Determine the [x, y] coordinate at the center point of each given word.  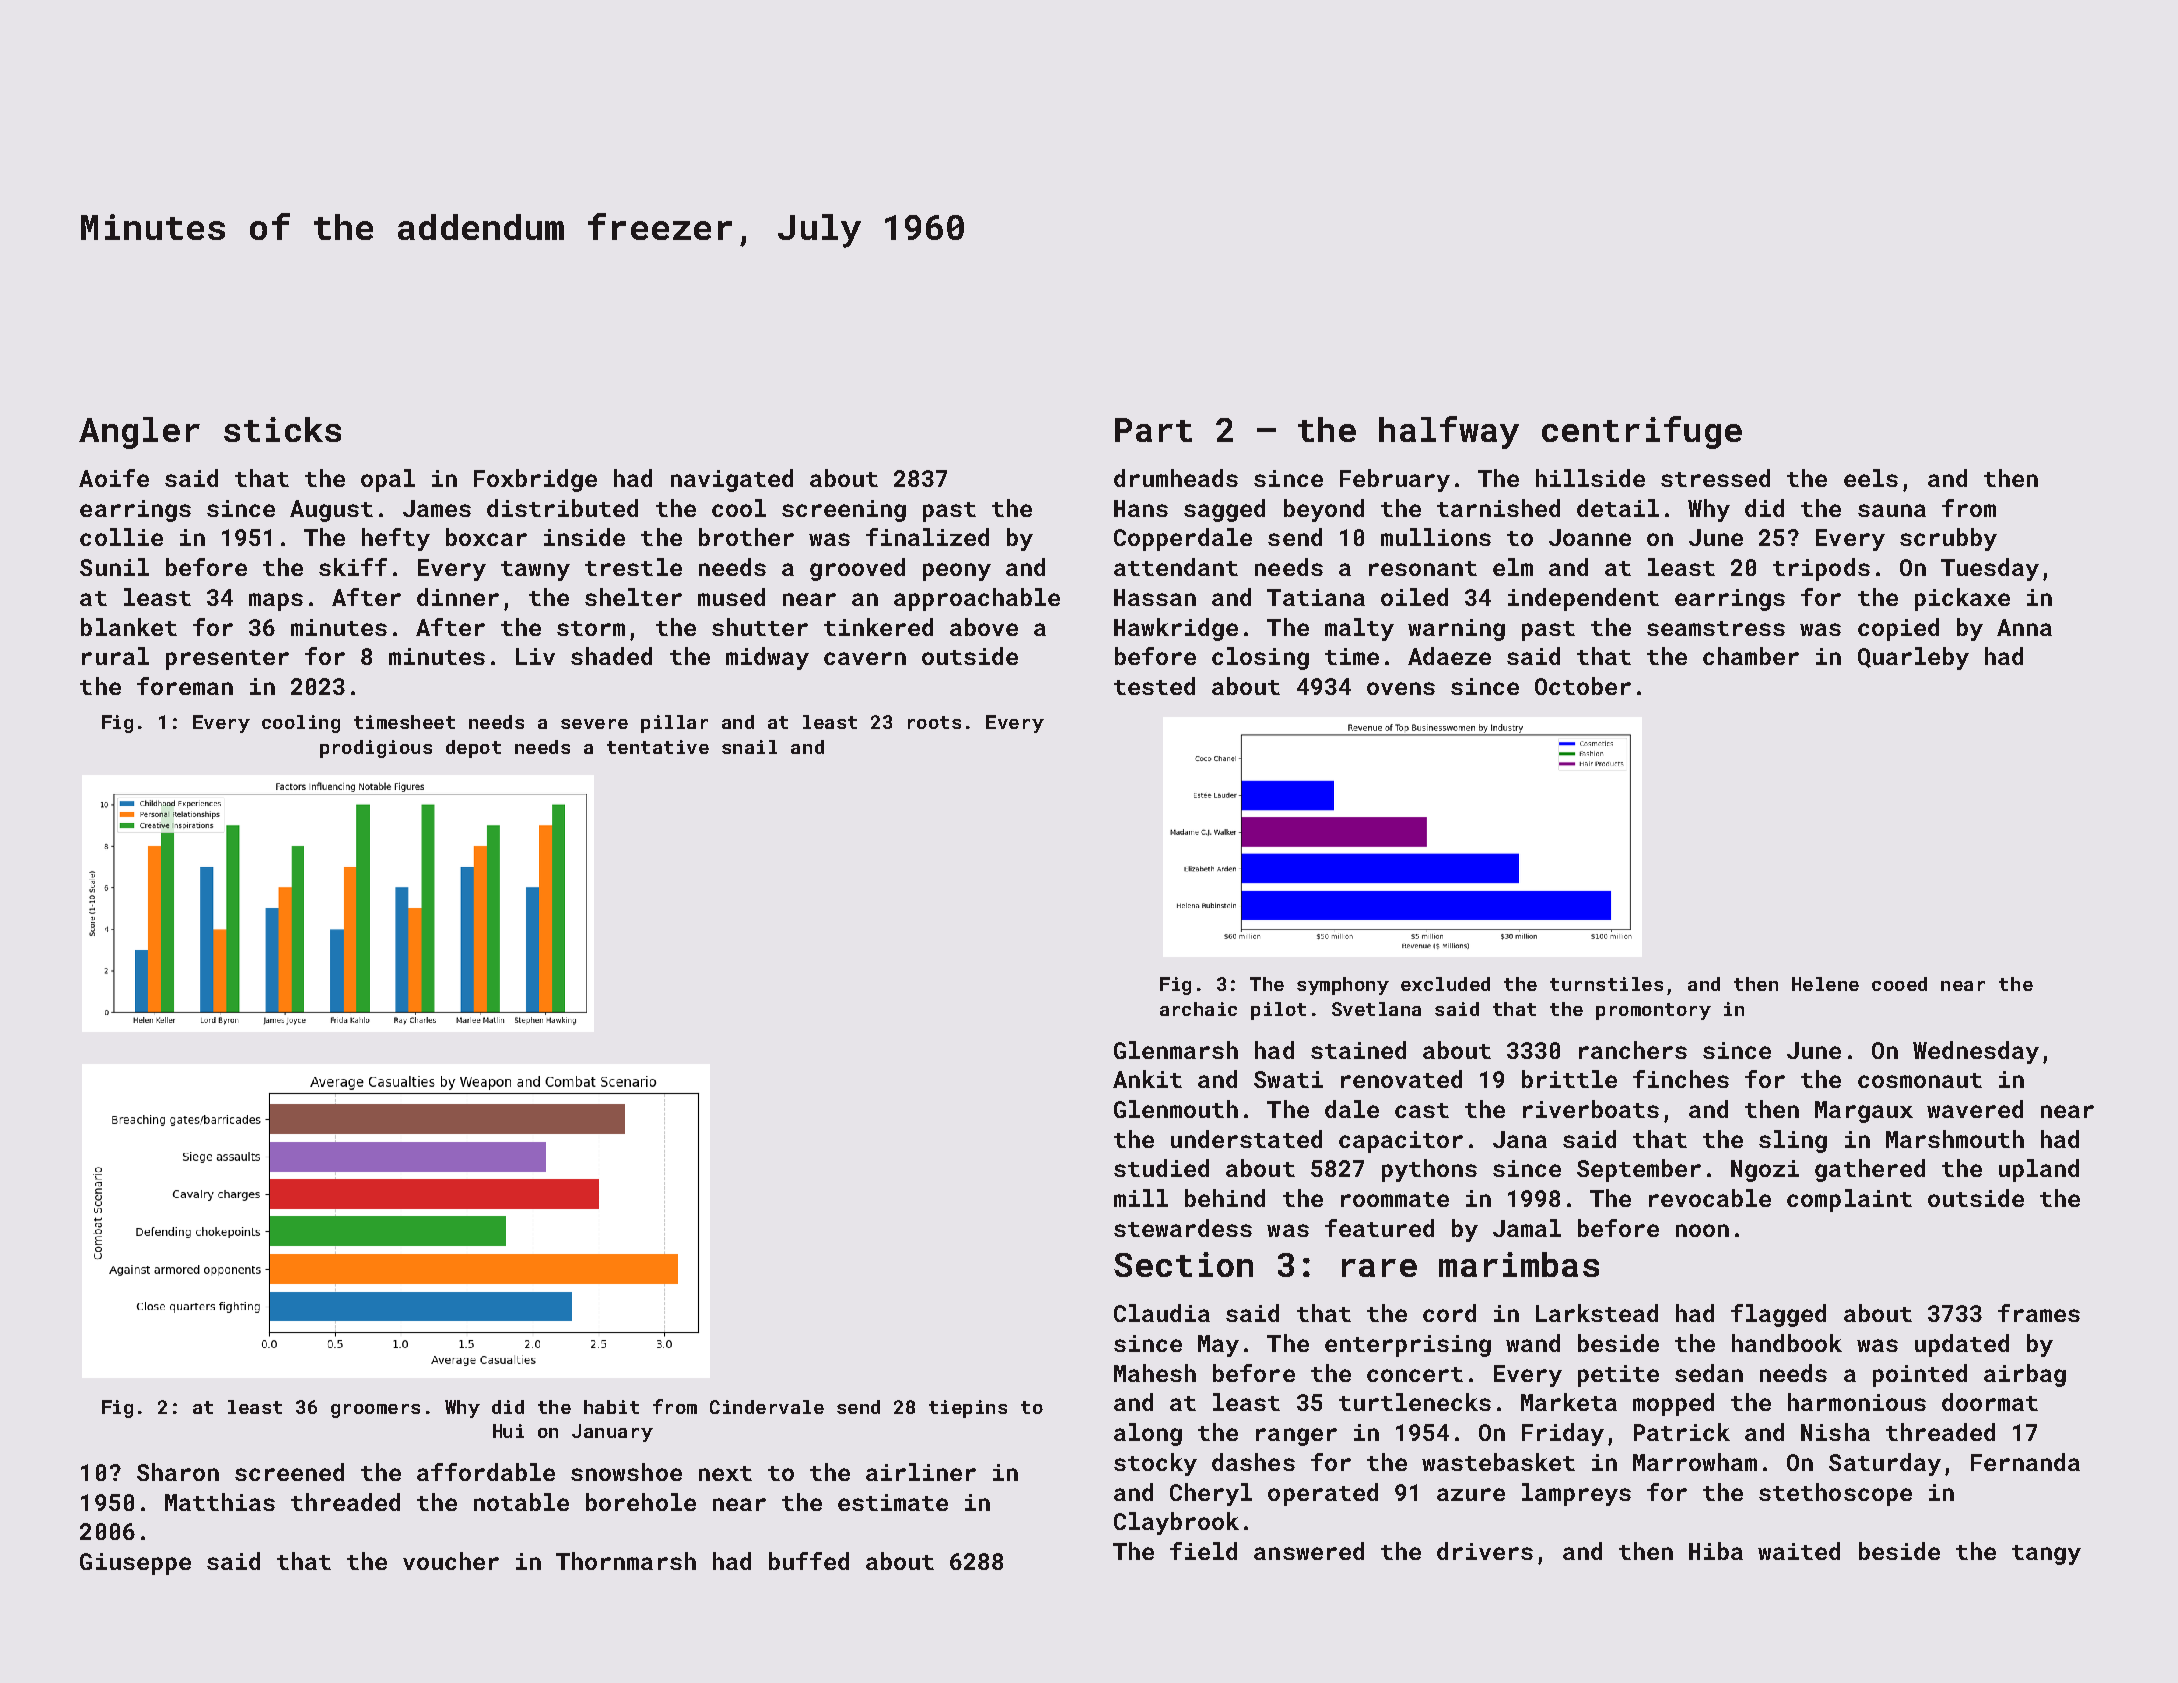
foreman [185, 686]
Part [1153, 430]
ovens [1401, 688]
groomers [375, 1411]
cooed [1899, 984]
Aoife [114, 478]
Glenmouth [1176, 1109]
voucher [451, 1561]
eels [1871, 478]
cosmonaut [1920, 1080]
